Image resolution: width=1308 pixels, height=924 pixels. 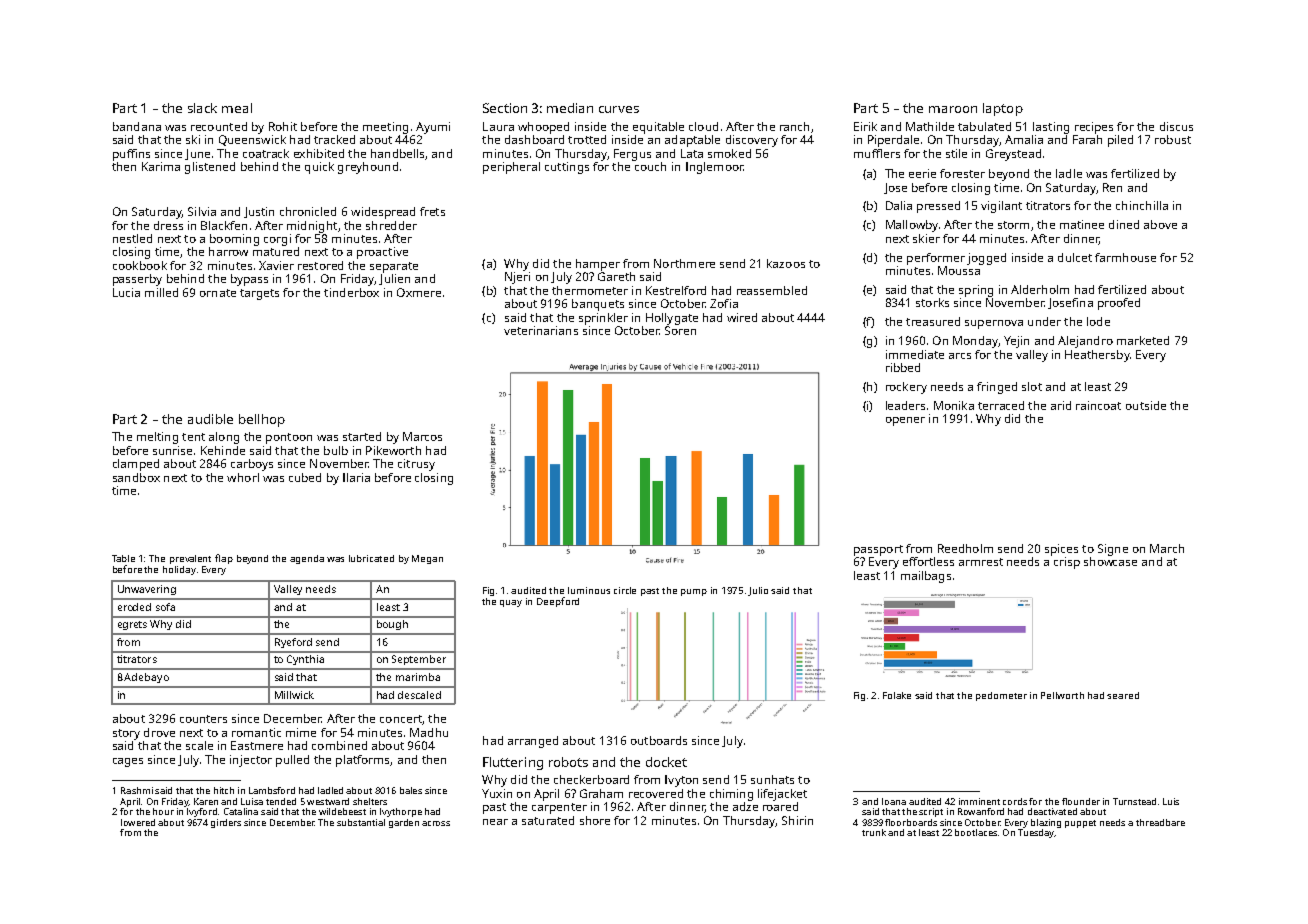 I want to click on curves, so click(x=619, y=109).
